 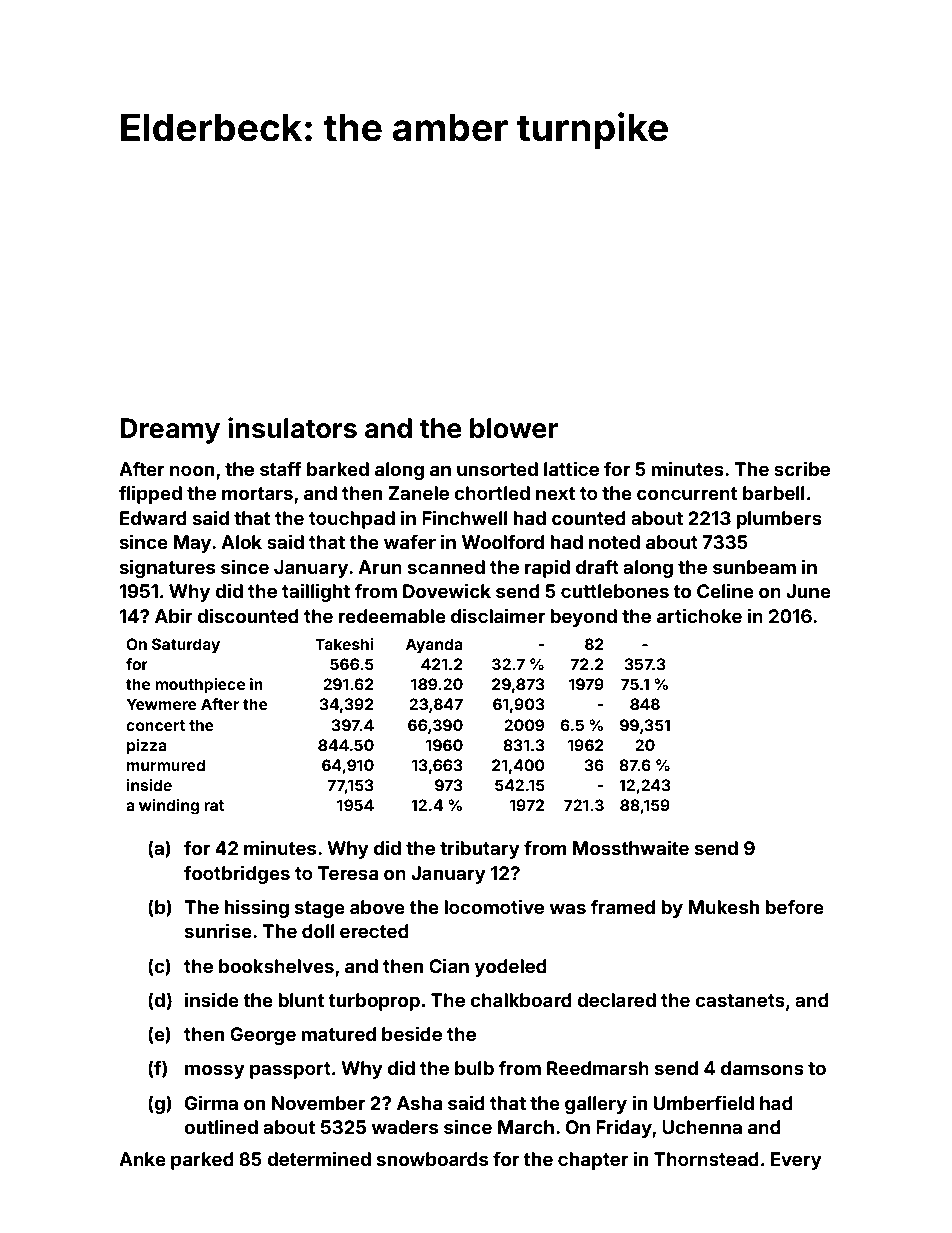 I want to click on blower, so click(x=514, y=428).
